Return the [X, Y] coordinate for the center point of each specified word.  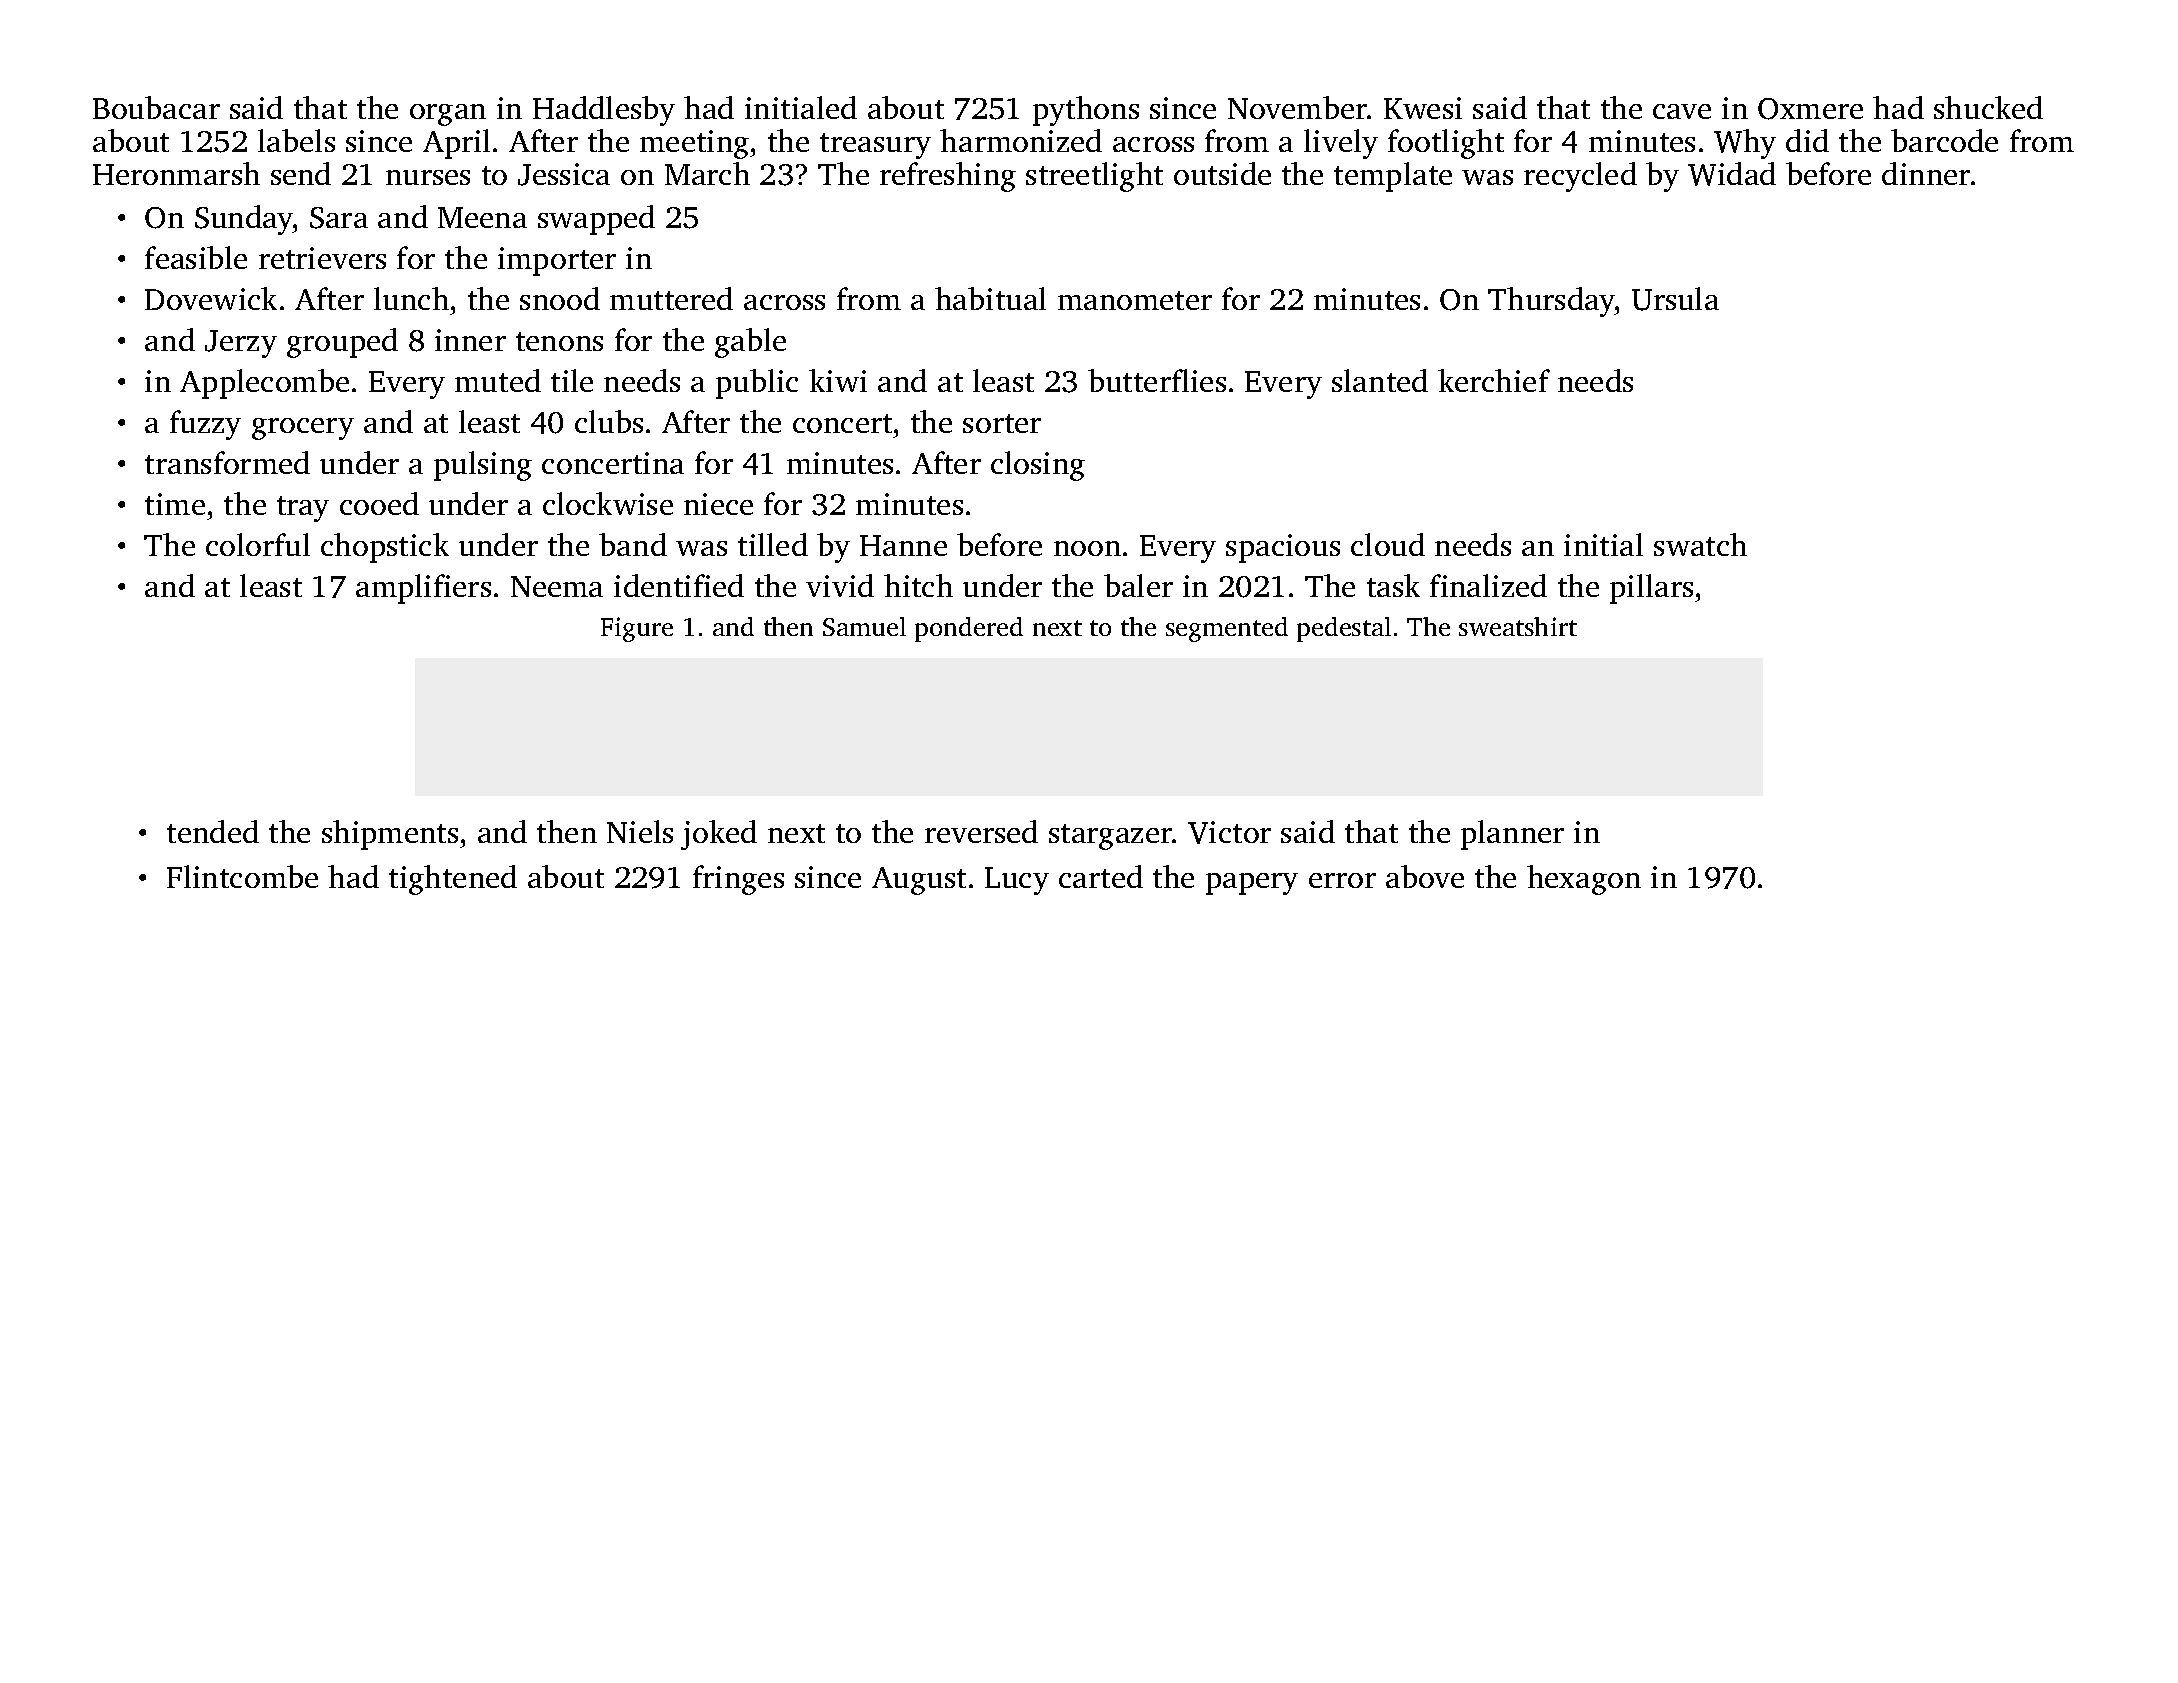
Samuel [864, 626]
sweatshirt [1518, 626]
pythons [1086, 111]
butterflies [1157, 380]
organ [448, 115]
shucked [1988, 107]
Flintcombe [242, 876]
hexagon [1584, 880]
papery [1252, 884]
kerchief [1494, 380]
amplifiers [423, 589]
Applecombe [264, 384]
